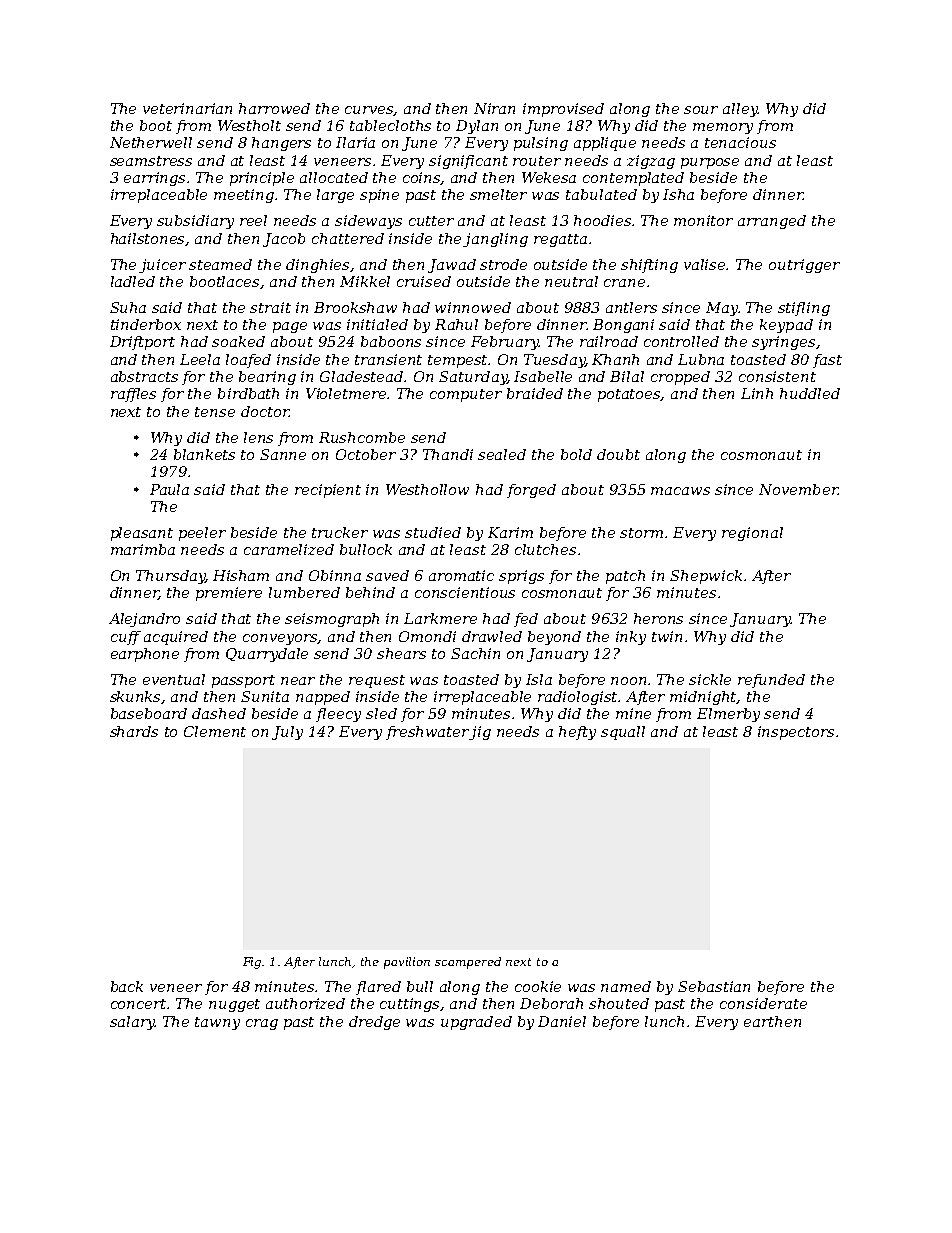  What do you see at coordinates (701, 110) in the page?
I see `sour` at bounding box center [701, 110].
